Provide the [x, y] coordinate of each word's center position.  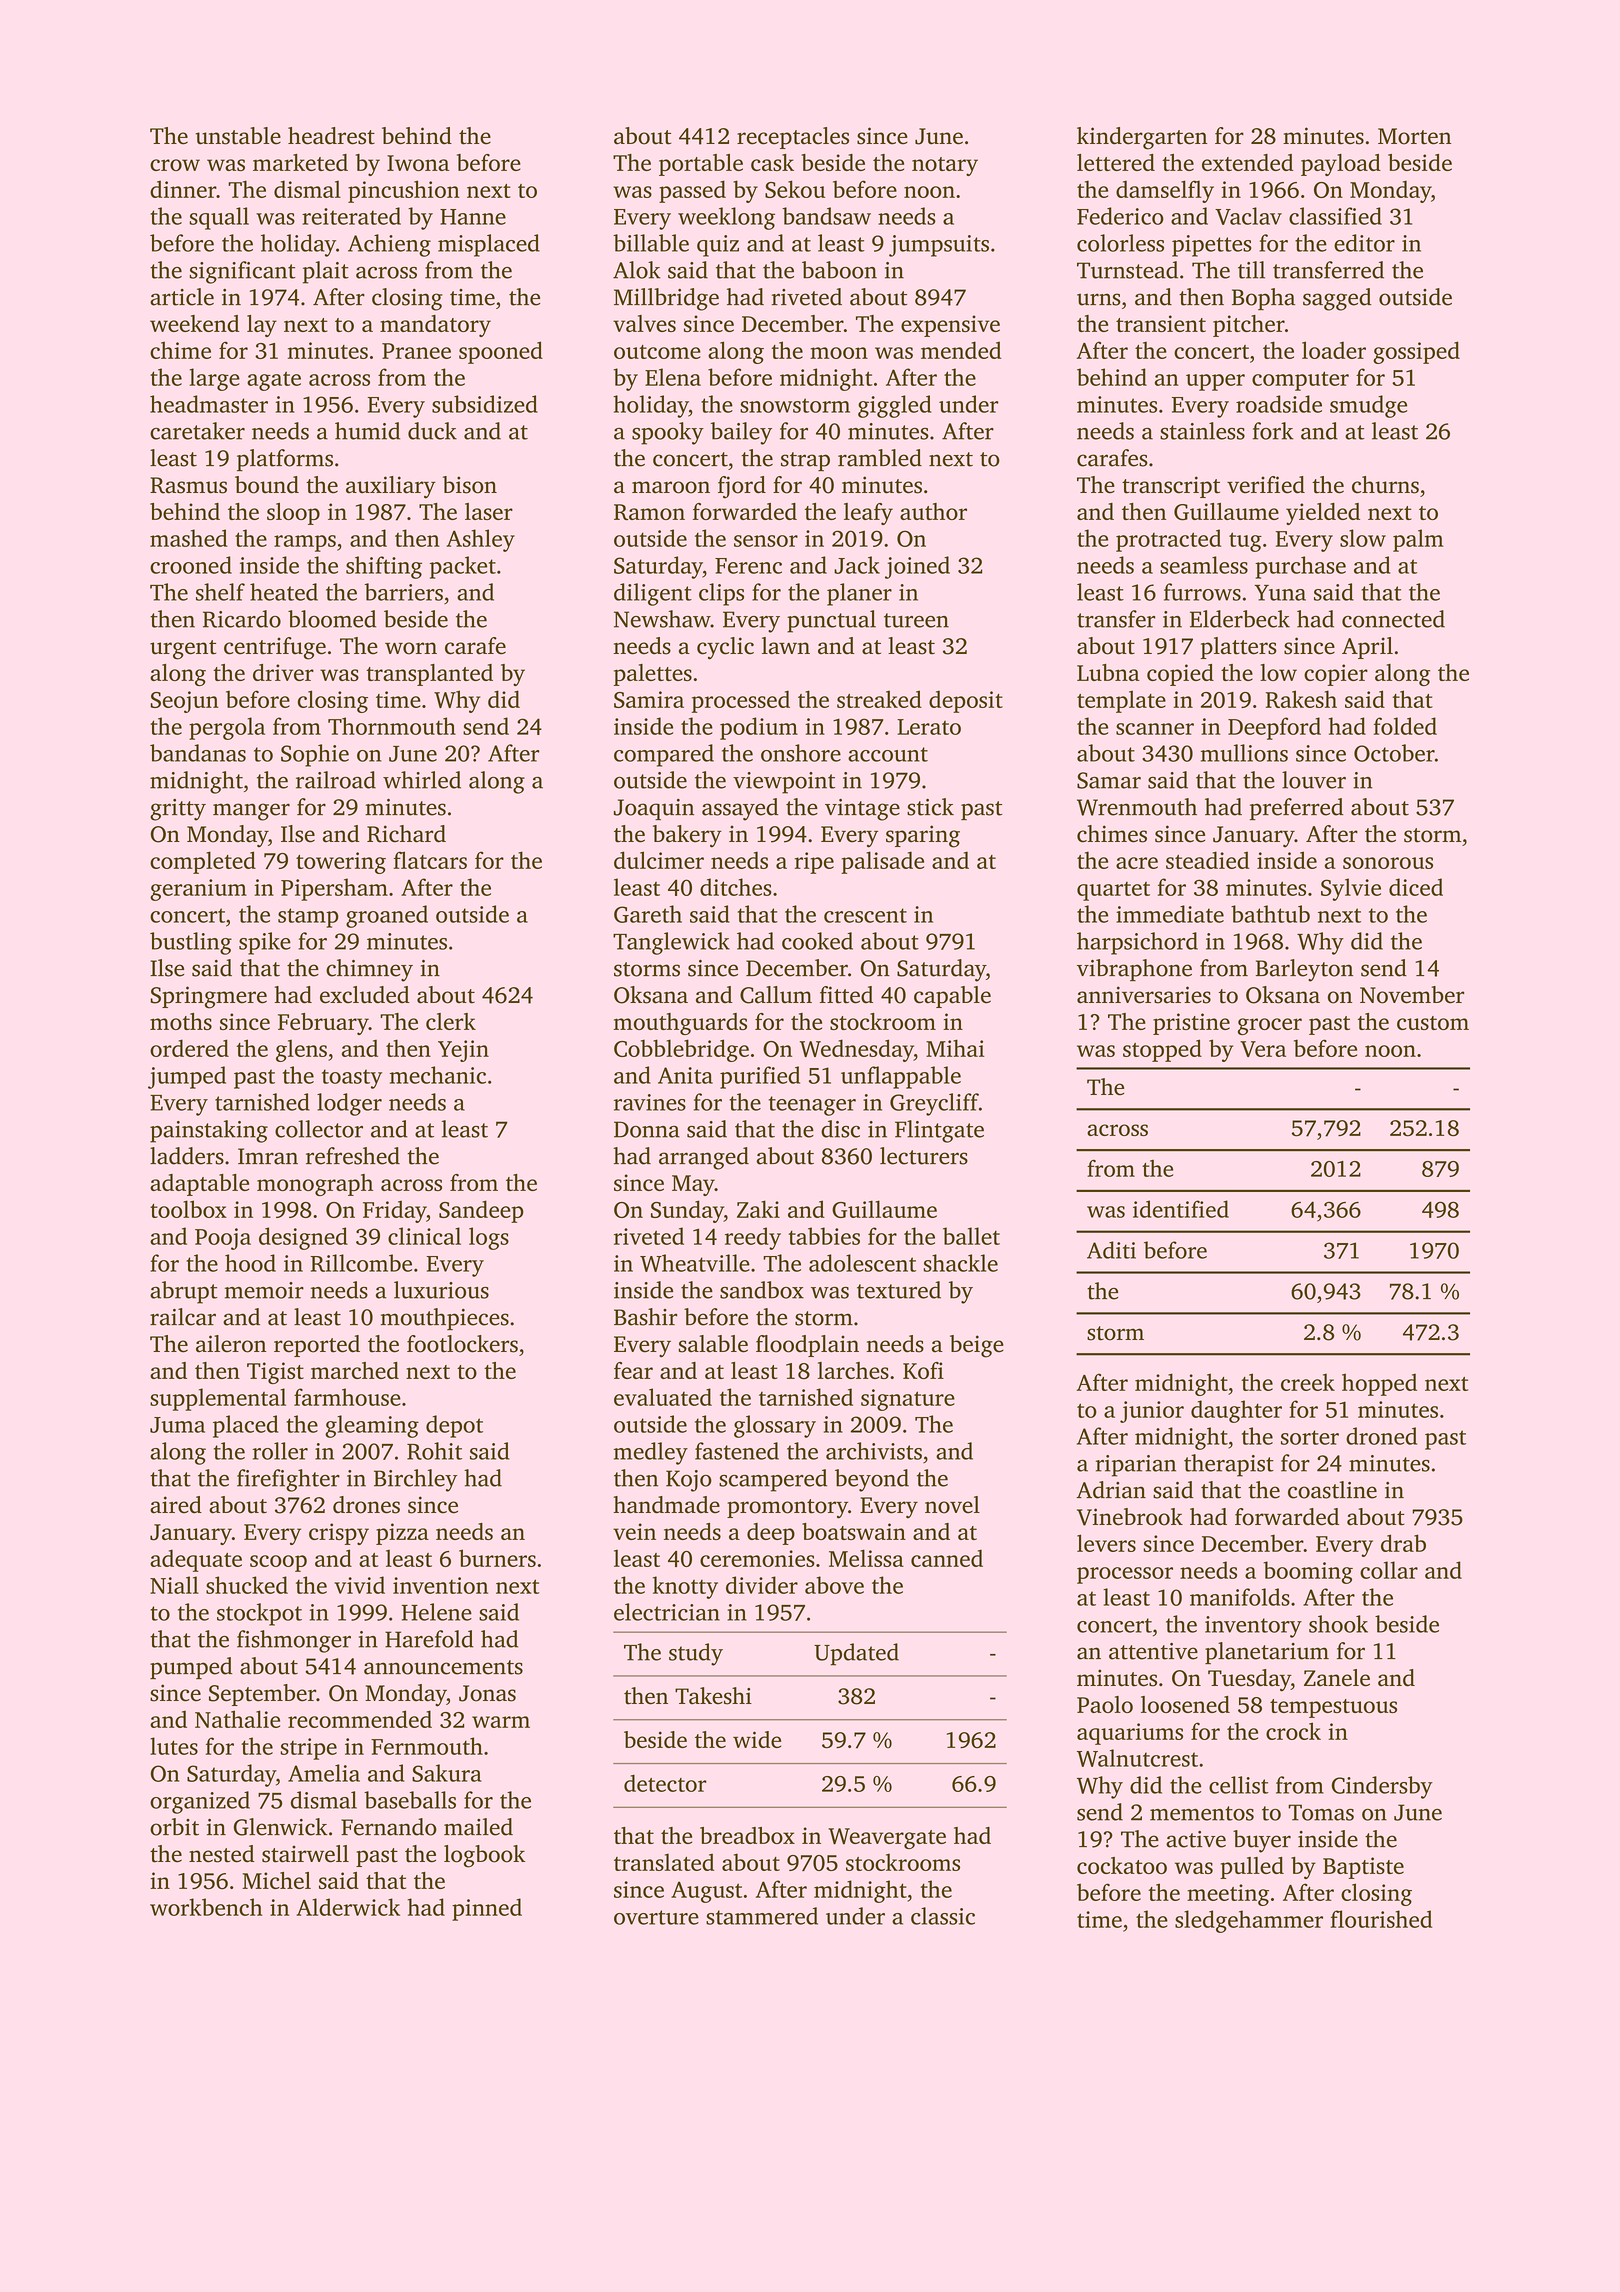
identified [1181, 1209]
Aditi [1111, 1250]
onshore [801, 753]
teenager [812, 1106]
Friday [395, 1211]
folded [1405, 726]
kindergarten [1142, 138]
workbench [206, 1907]
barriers [404, 592]
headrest [331, 136]
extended [1248, 162]
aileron [231, 1344]
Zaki [758, 1209]
